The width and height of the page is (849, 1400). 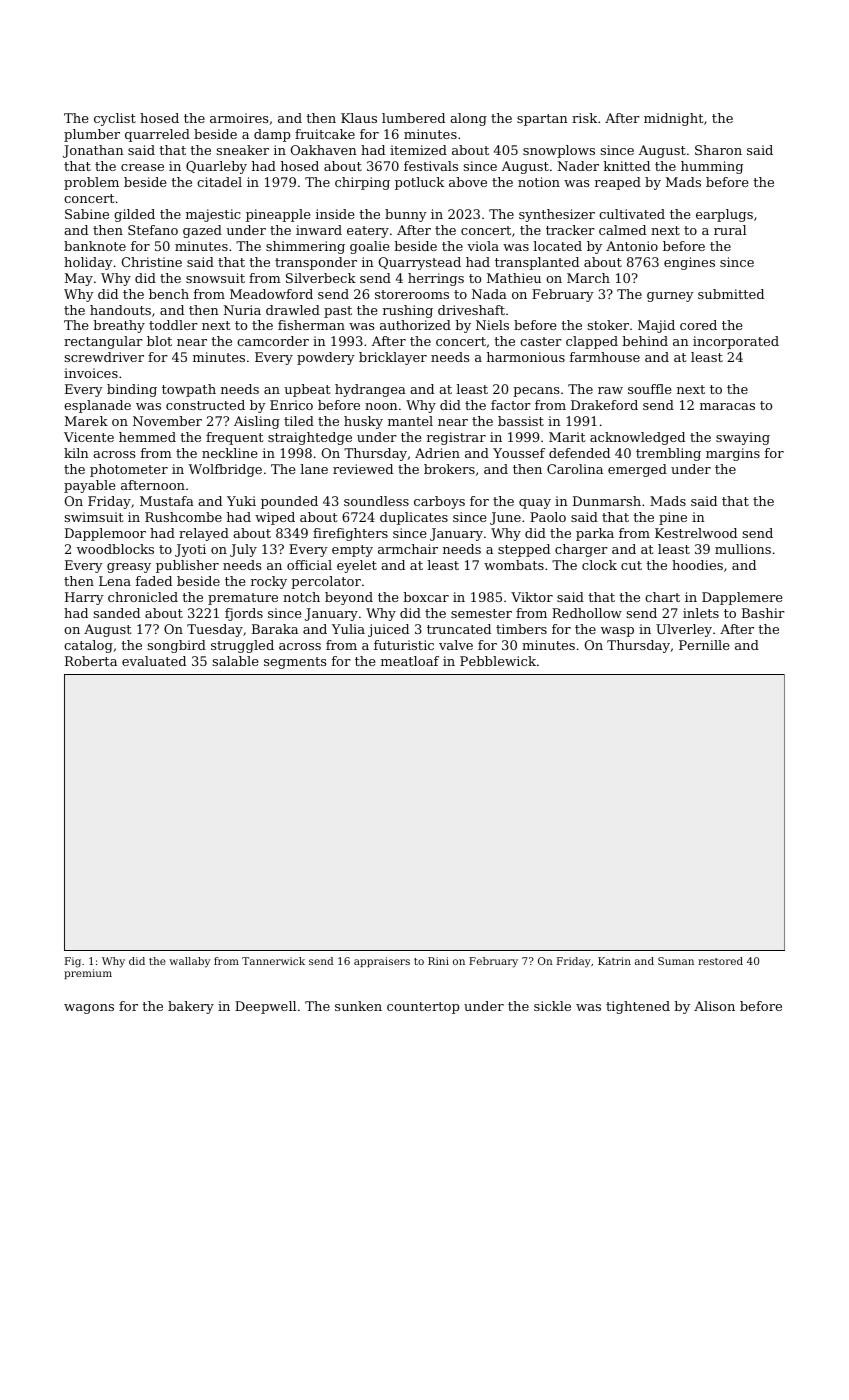 I want to click on Enrico, so click(x=291, y=405).
